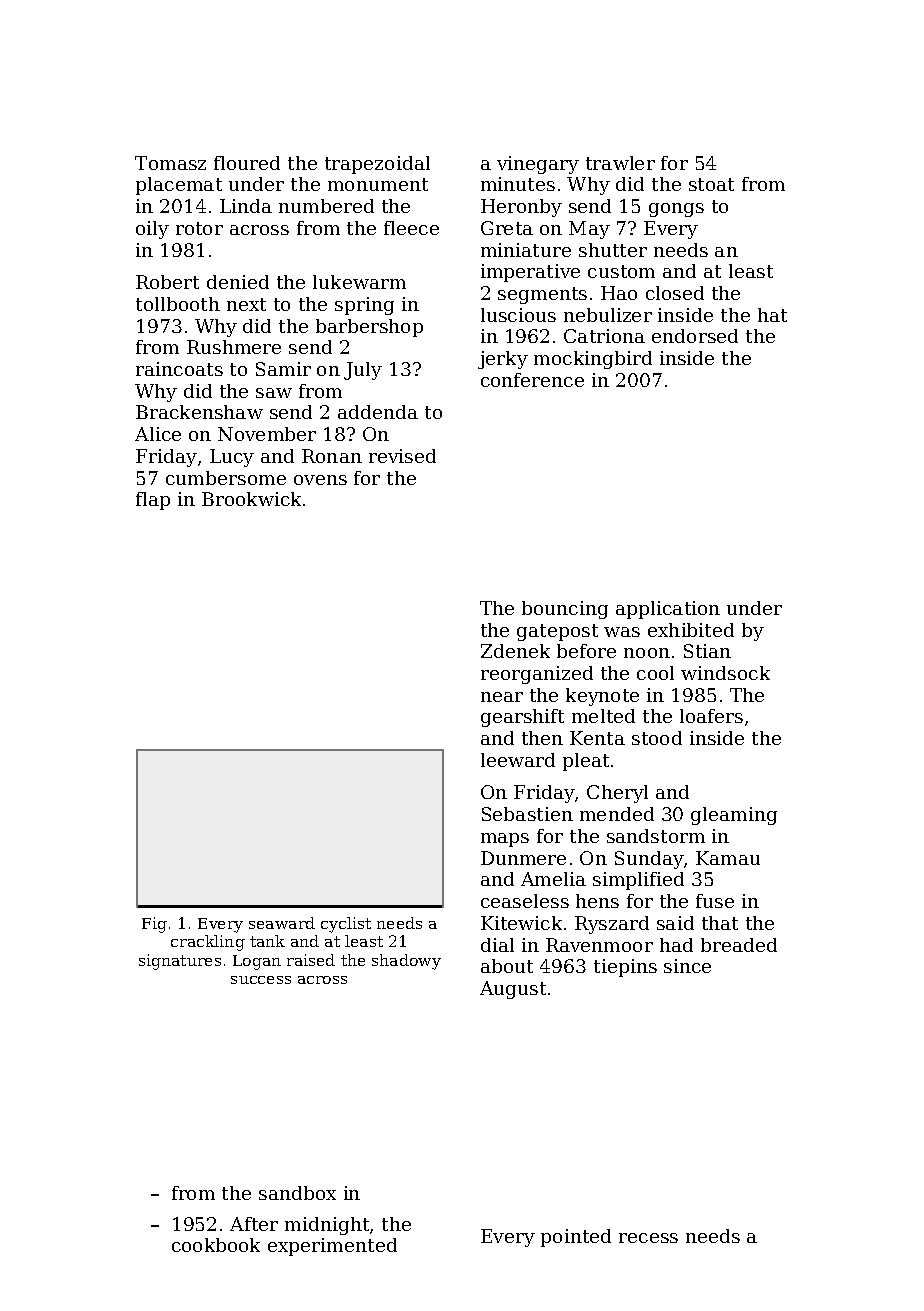 The height and width of the image is (1311, 924). I want to click on signatures, so click(180, 962).
